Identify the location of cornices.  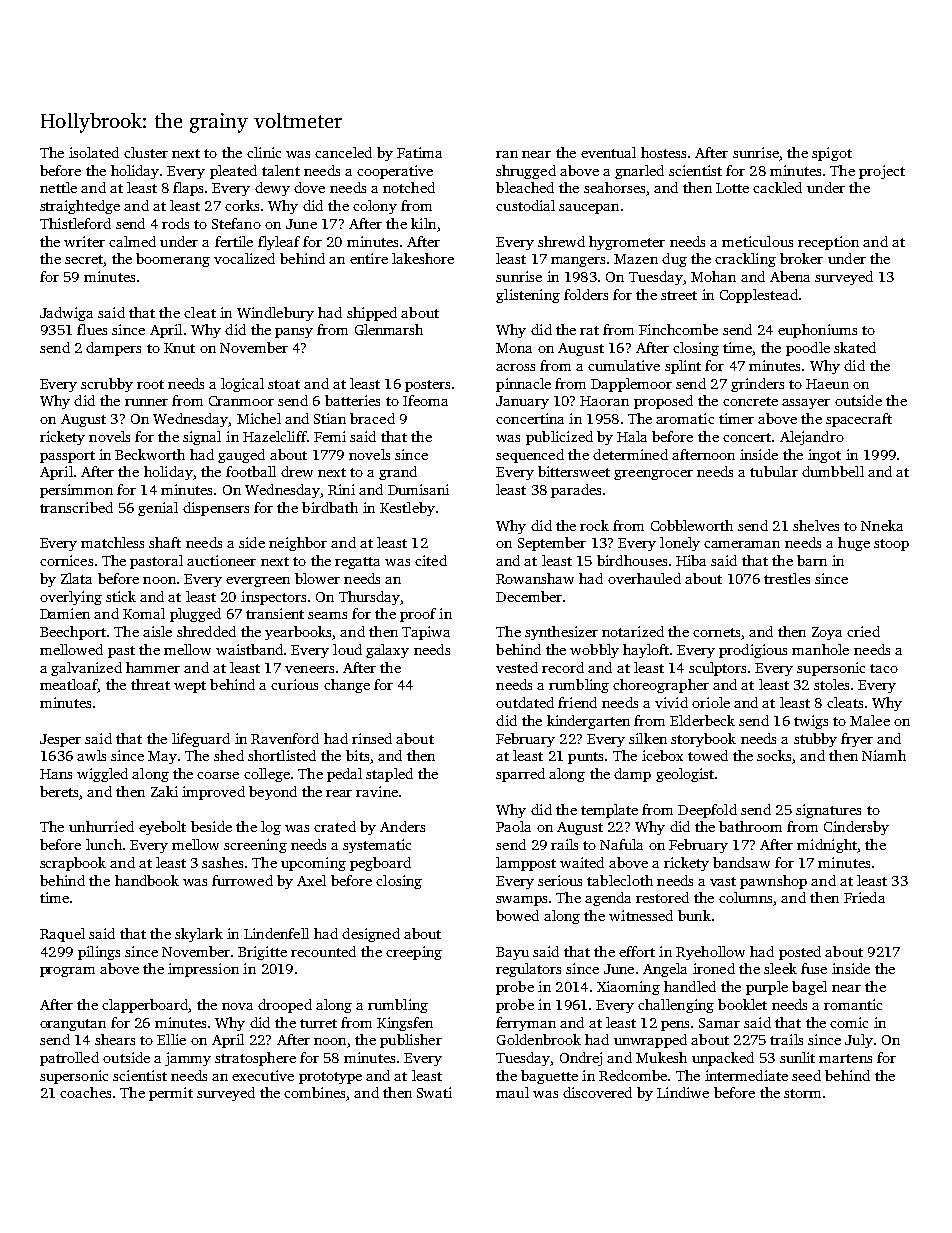
(66, 560).
